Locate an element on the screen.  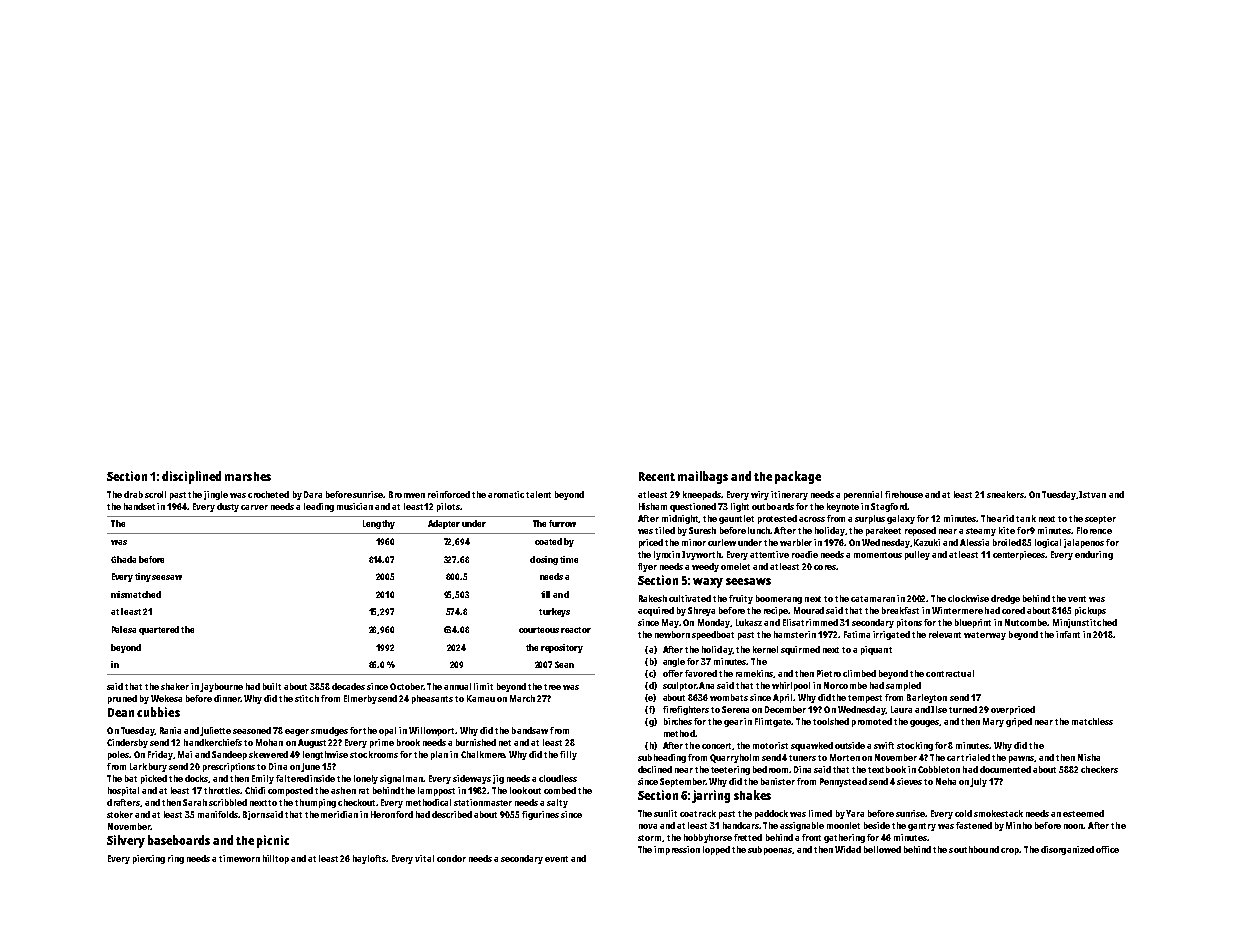
musician is located at coordinates (355, 506).
